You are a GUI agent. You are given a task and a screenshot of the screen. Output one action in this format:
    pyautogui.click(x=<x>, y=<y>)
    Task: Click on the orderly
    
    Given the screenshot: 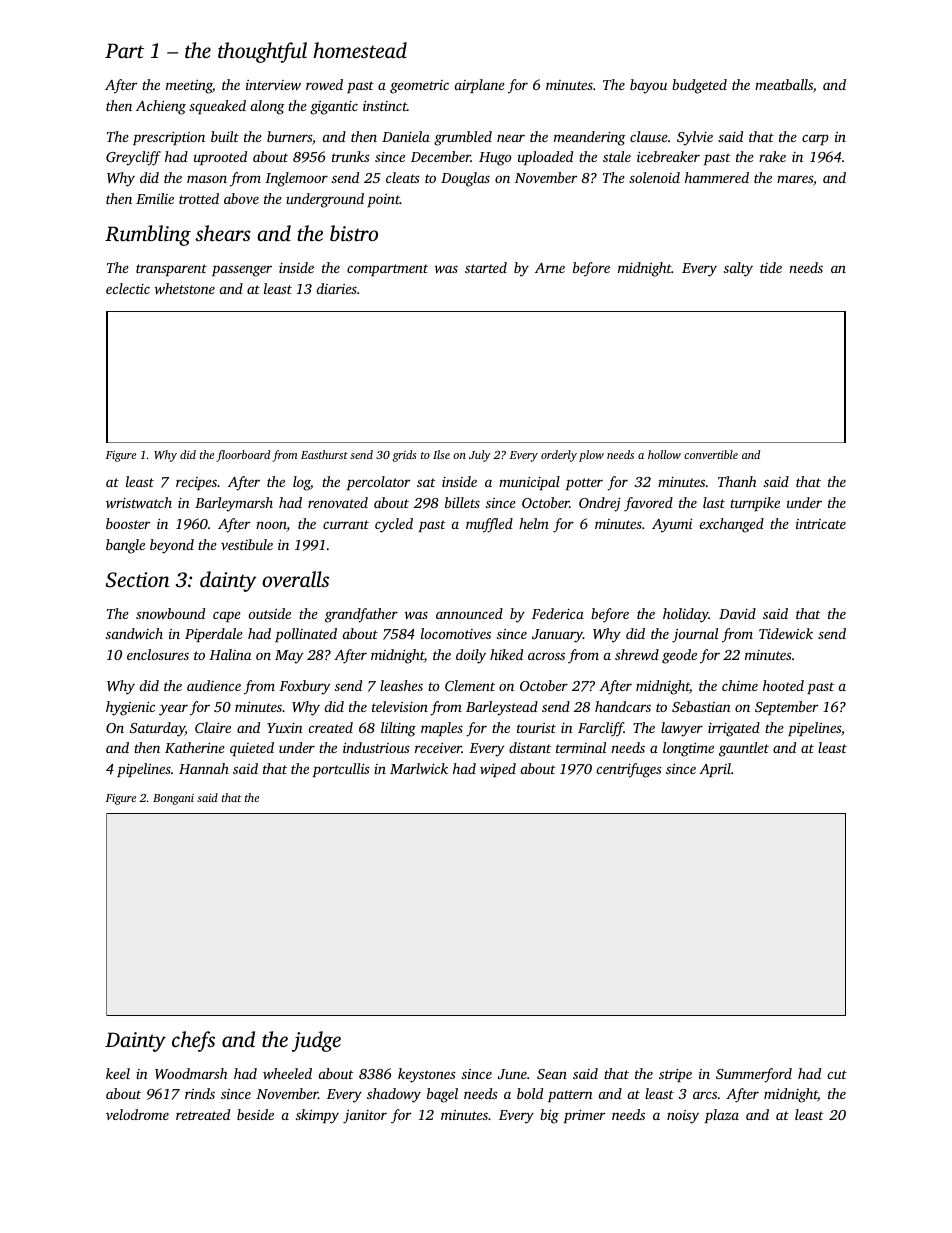 What is the action you would take?
    pyautogui.click(x=559, y=456)
